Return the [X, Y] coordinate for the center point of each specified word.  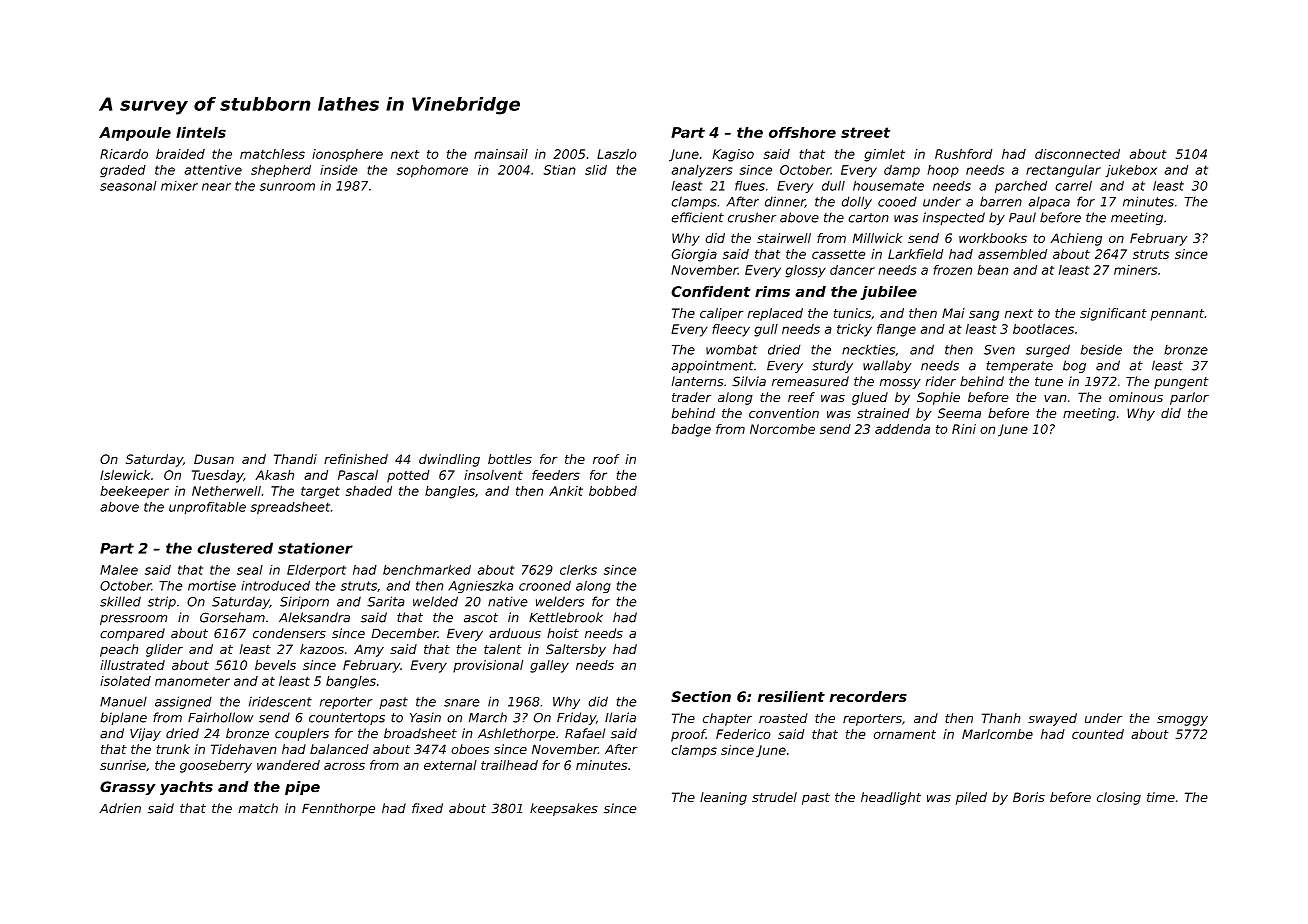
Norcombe [782, 429]
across [344, 766]
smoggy [1182, 721]
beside [1101, 349]
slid [596, 170]
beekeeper [134, 492]
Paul [1022, 217]
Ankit [566, 491]
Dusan [214, 459]
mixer [179, 186]
